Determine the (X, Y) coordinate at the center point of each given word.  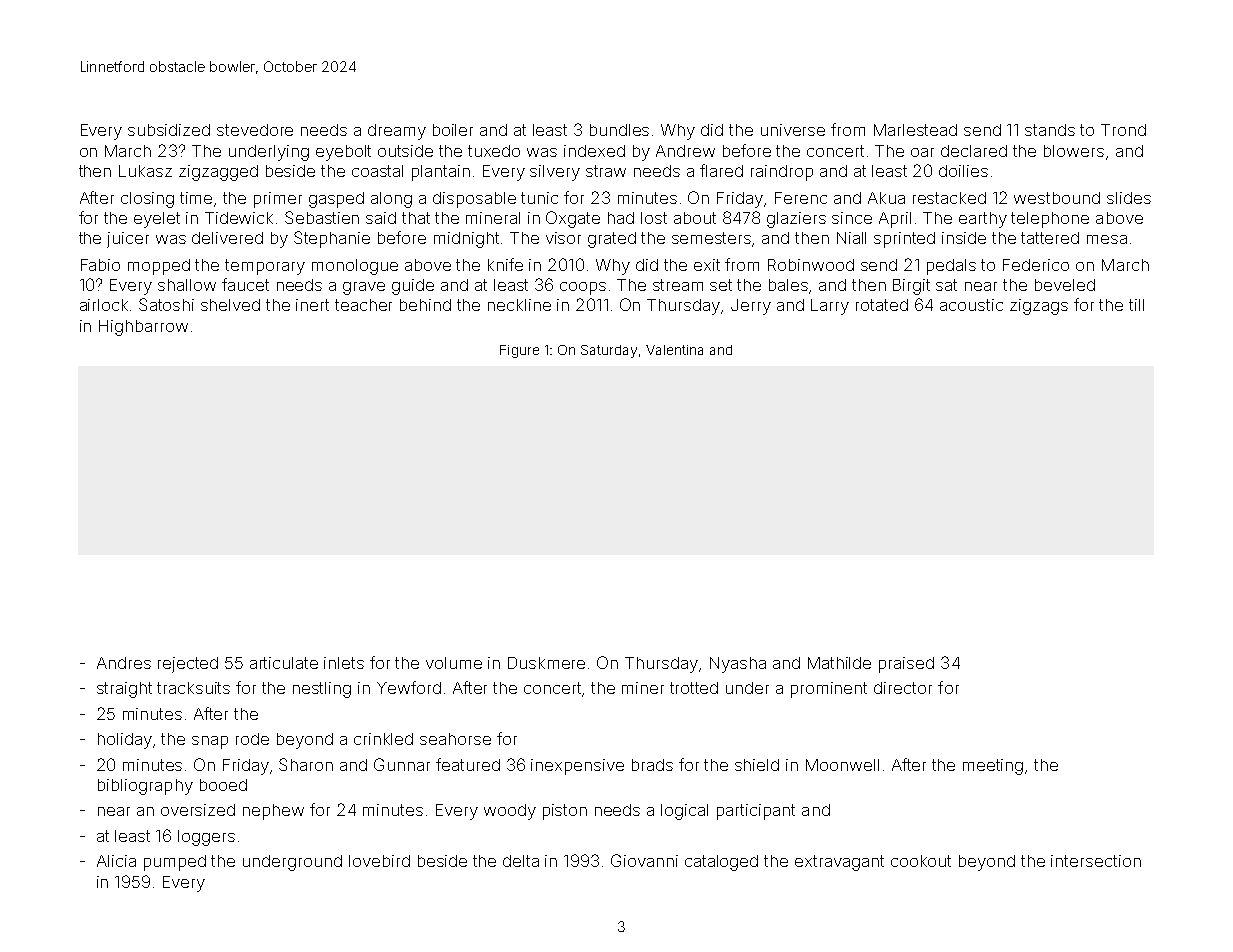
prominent (829, 690)
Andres (124, 663)
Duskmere (546, 663)
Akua (886, 198)
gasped (336, 200)
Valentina (674, 350)
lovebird (379, 861)
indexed (594, 151)
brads (652, 765)
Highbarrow (143, 328)
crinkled (383, 739)
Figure (519, 351)
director (903, 688)
